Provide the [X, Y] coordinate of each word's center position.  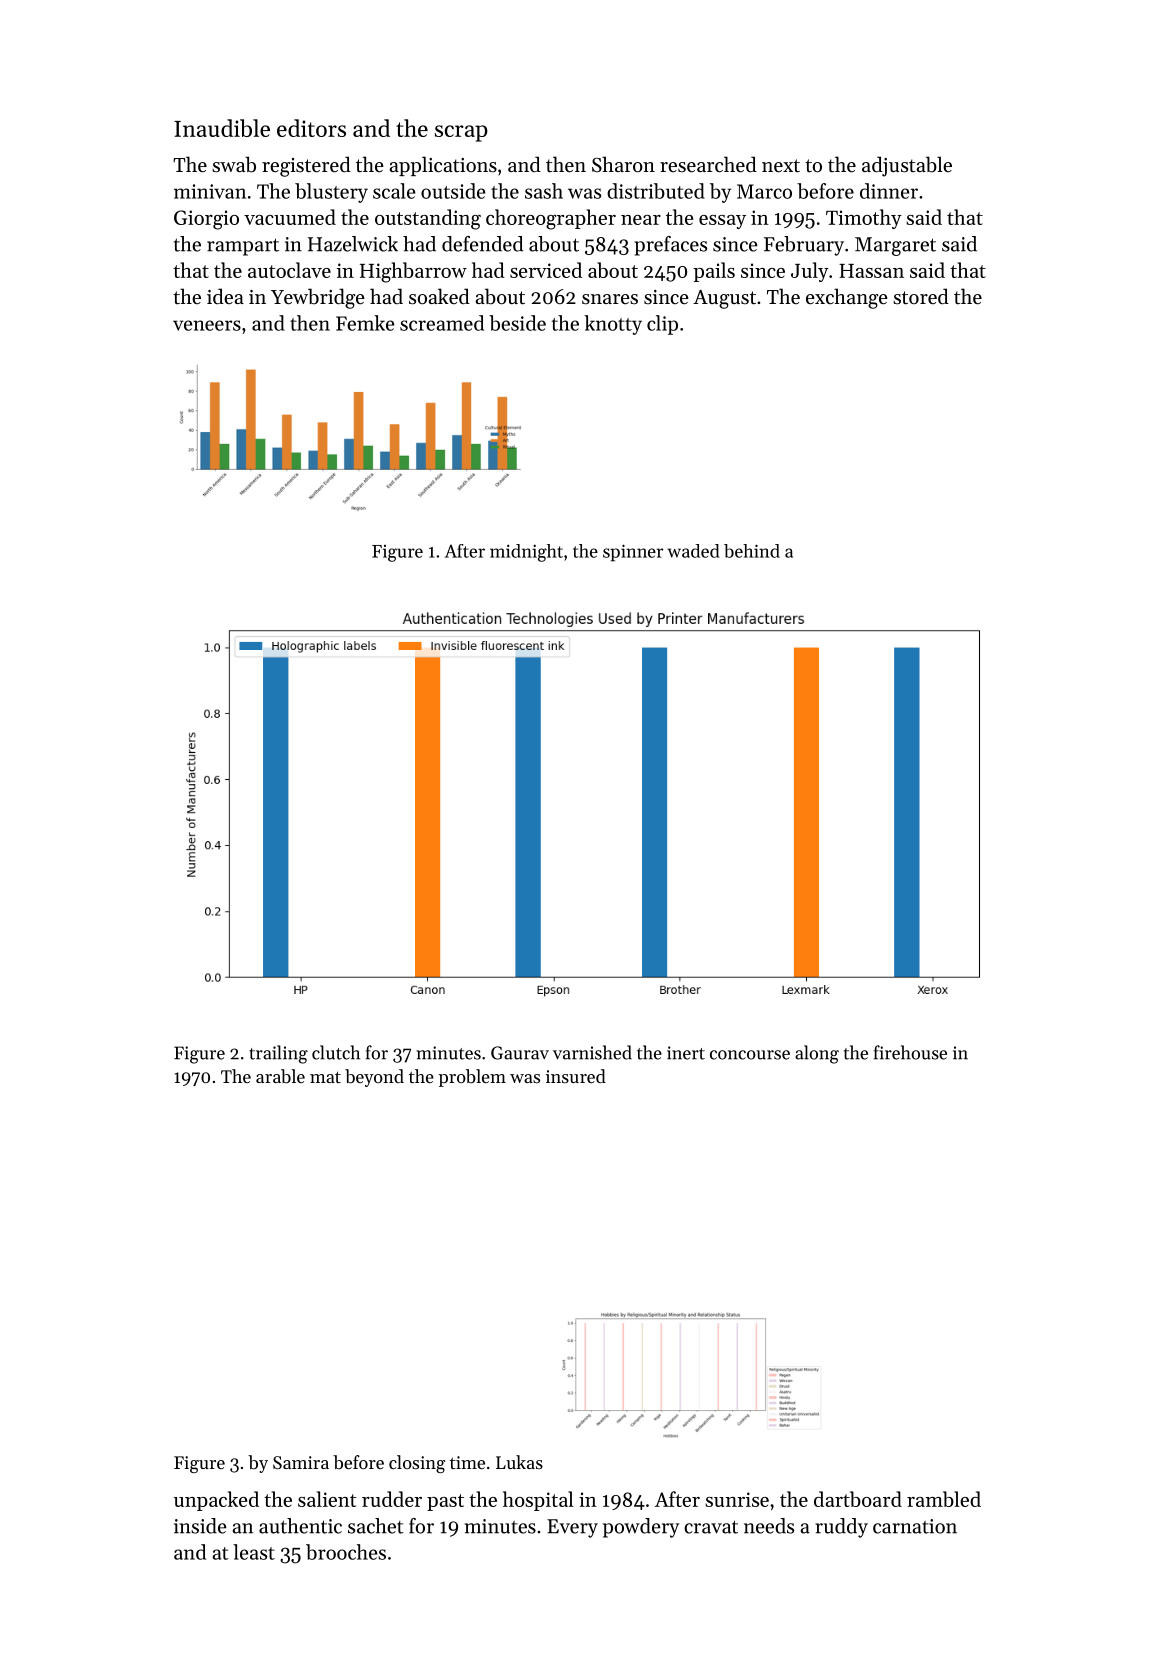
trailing [278, 1054]
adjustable [907, 166]
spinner [633, 553]
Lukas [519, 1462]
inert [686, 1053]
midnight [526, 553]
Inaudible [222, 128]
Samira [301, 1462]
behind [752, 551]
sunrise [737, 1499]
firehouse [910, 1052]
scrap [461, 133]
